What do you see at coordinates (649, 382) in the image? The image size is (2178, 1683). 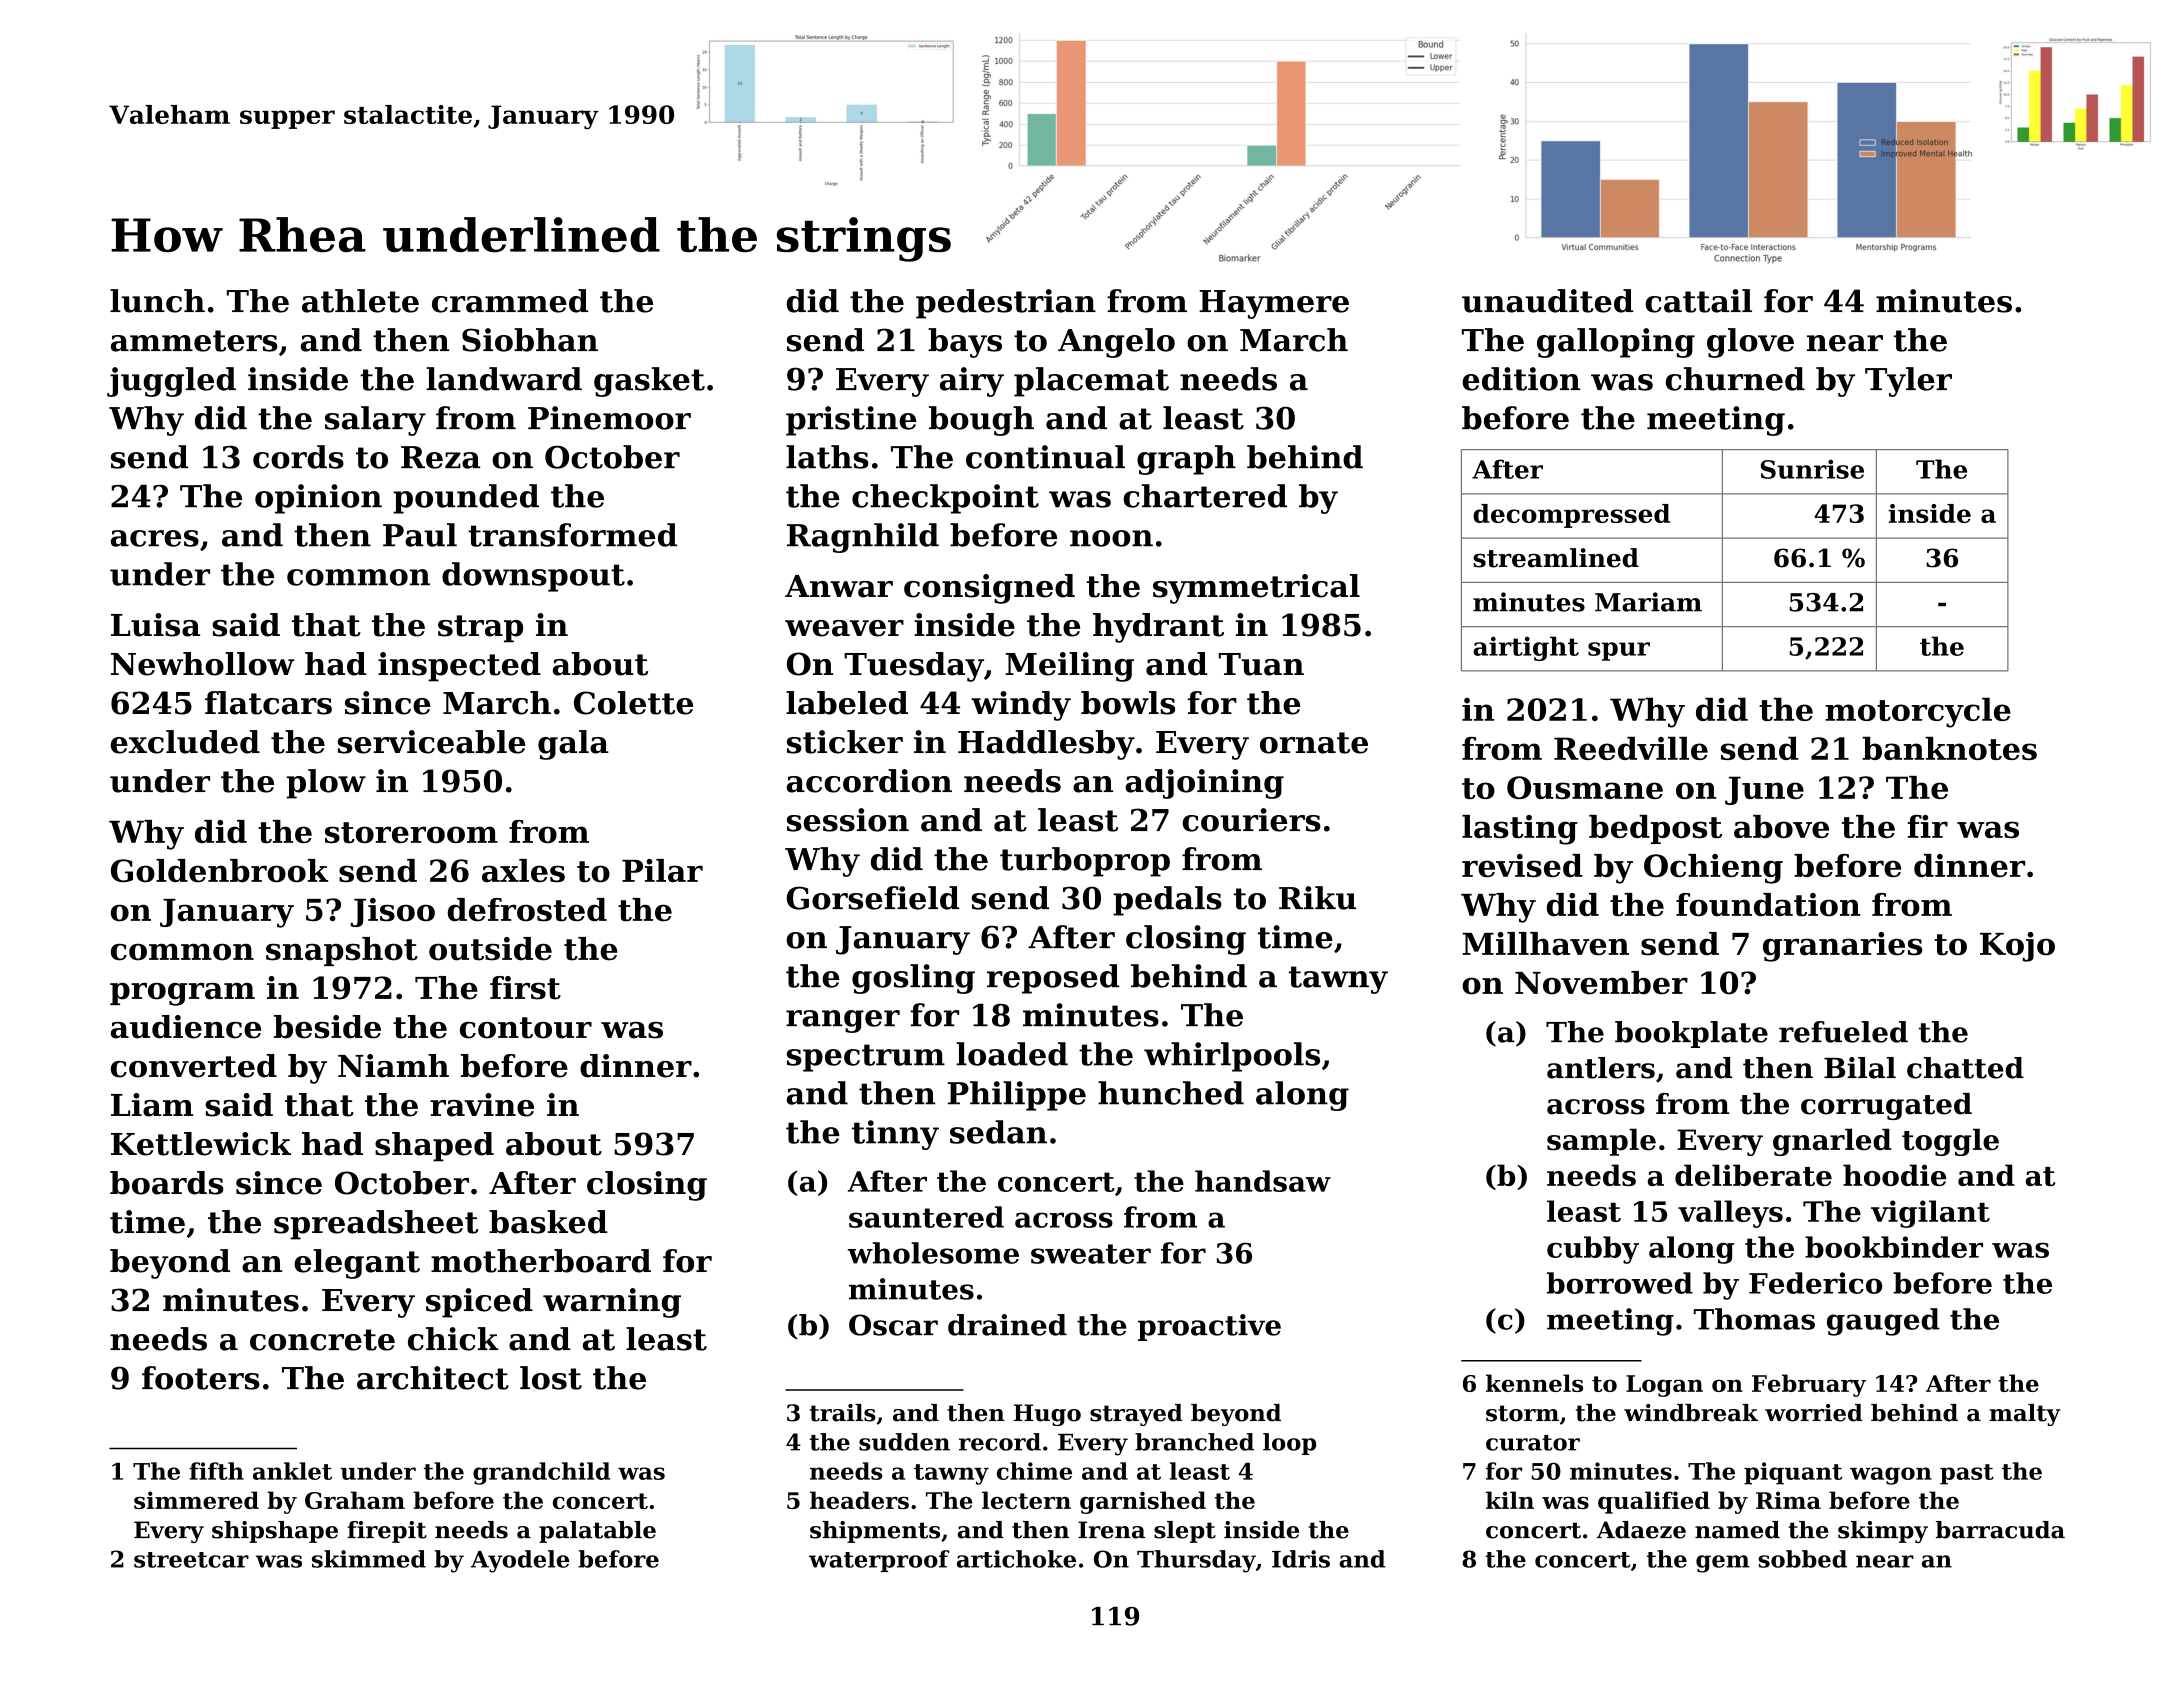 I see `gasket` at bounding box center [649, 382].
